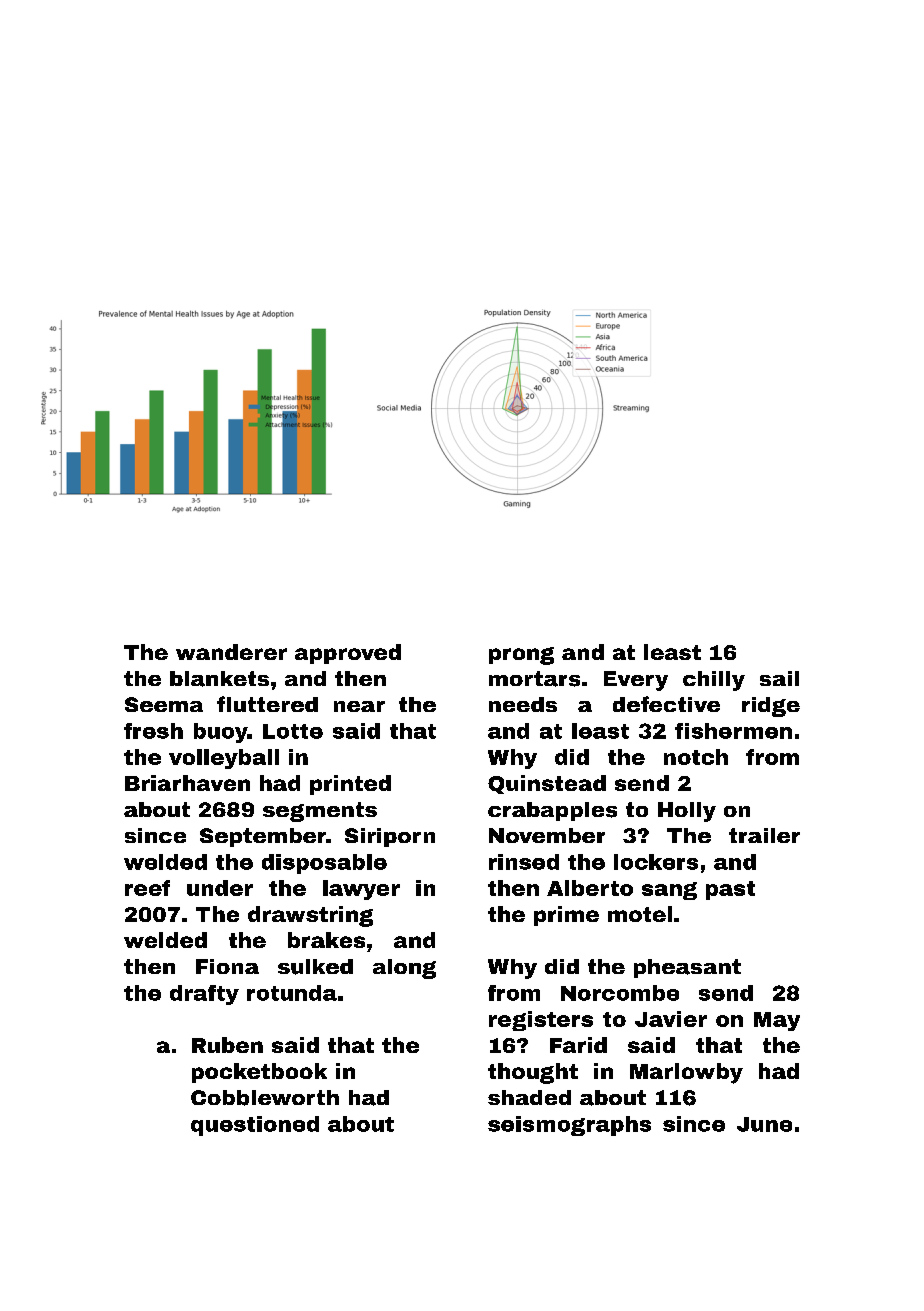 Image resolution: width=924 pixels, height=1311 pixels. I want to click on Siriporn, so click(390, 837).
